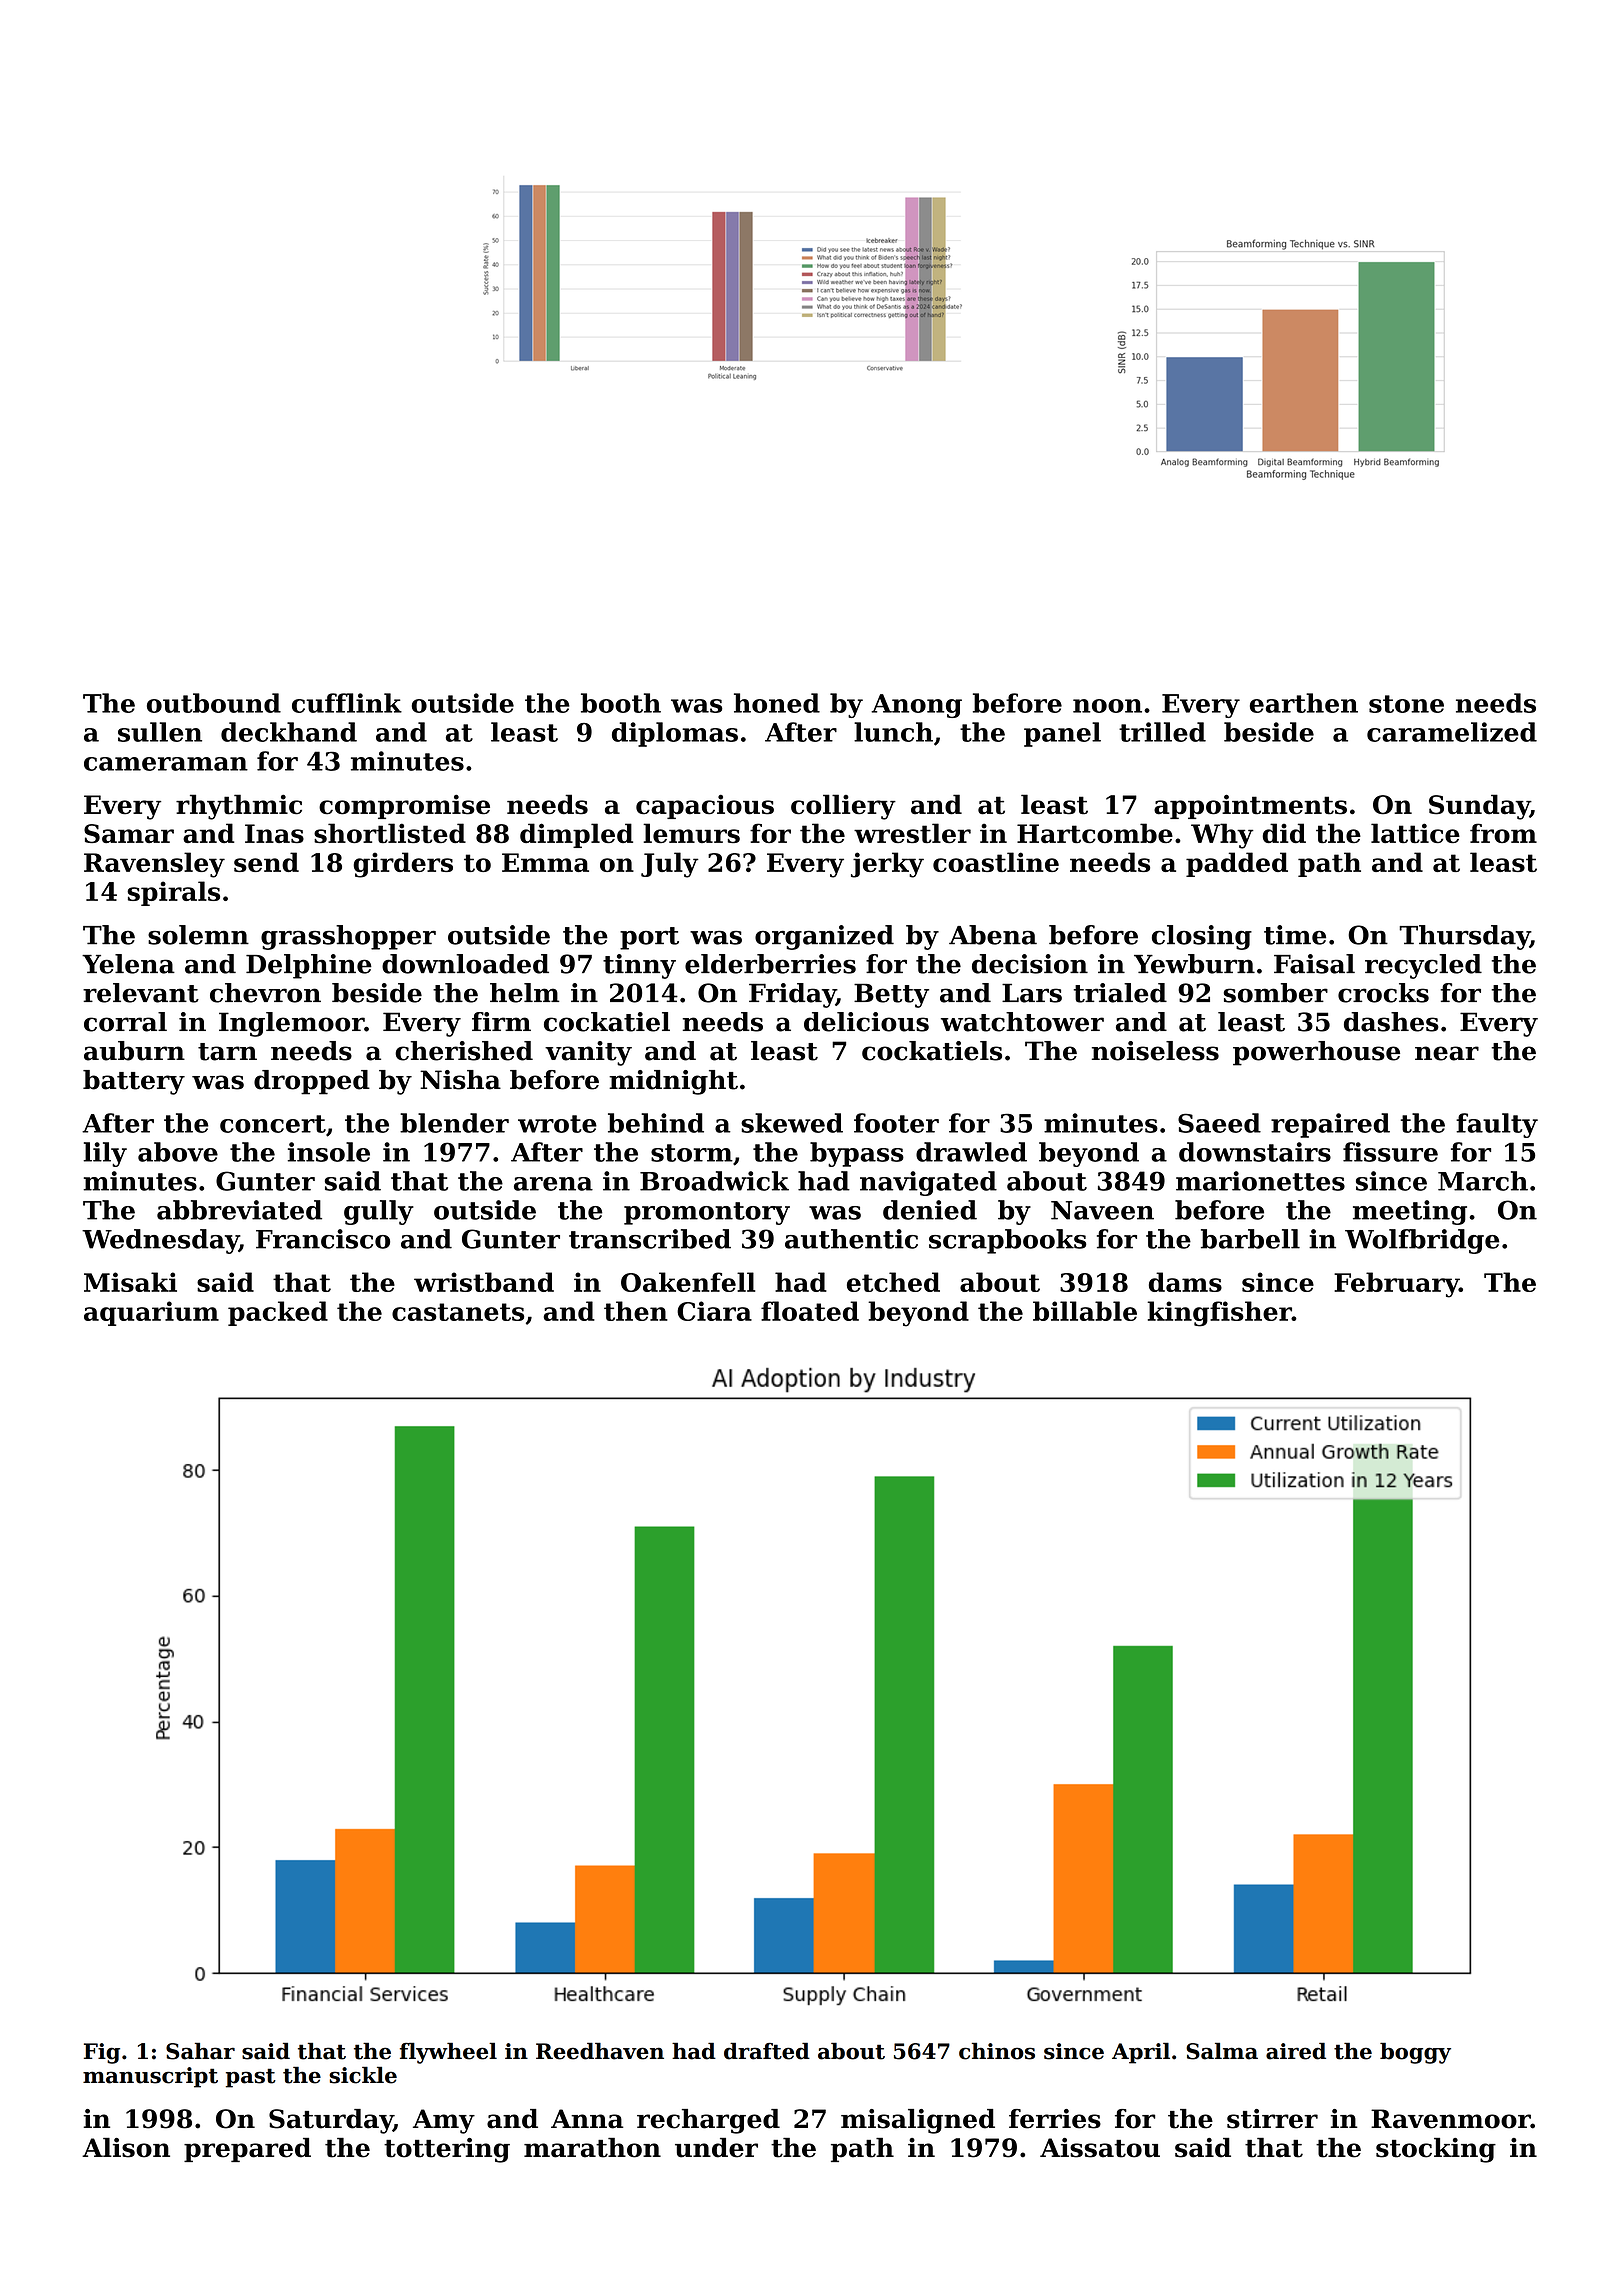  What do you see at coordinates (993, 935) in the screenshot?
I see `Abena` at bounding box center [993, 935].
